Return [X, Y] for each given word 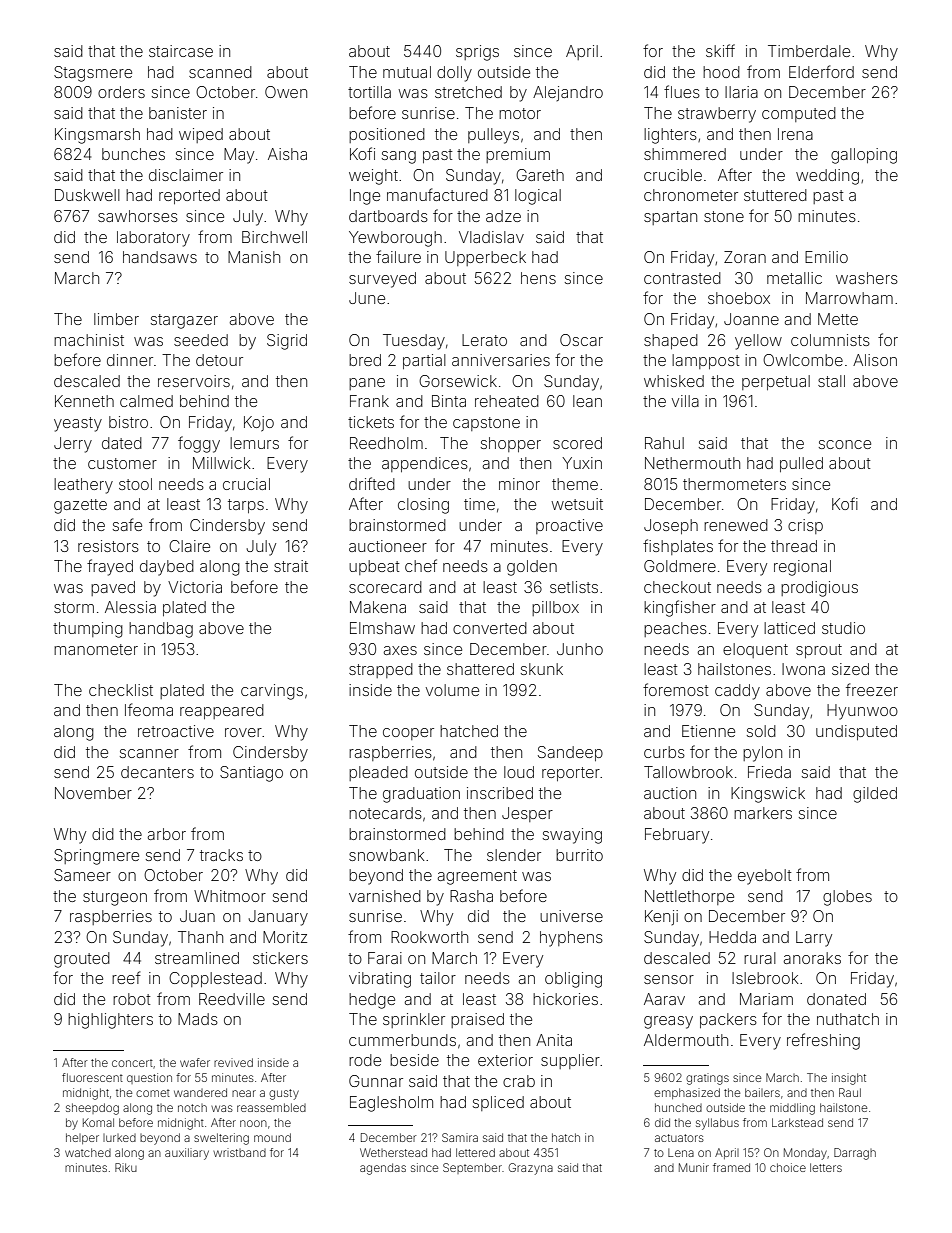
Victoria [195, 587]
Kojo [259, 424]
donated [836, 999]
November [93, 793]
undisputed [856, 732]
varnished [385, 896]
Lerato [484, 340]
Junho [580, 649]
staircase [181, 51]
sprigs [477, 53]
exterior [505, 1060]
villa [685, 401]
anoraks [812, 958]
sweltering [221, 1139]
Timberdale [809, 51]
